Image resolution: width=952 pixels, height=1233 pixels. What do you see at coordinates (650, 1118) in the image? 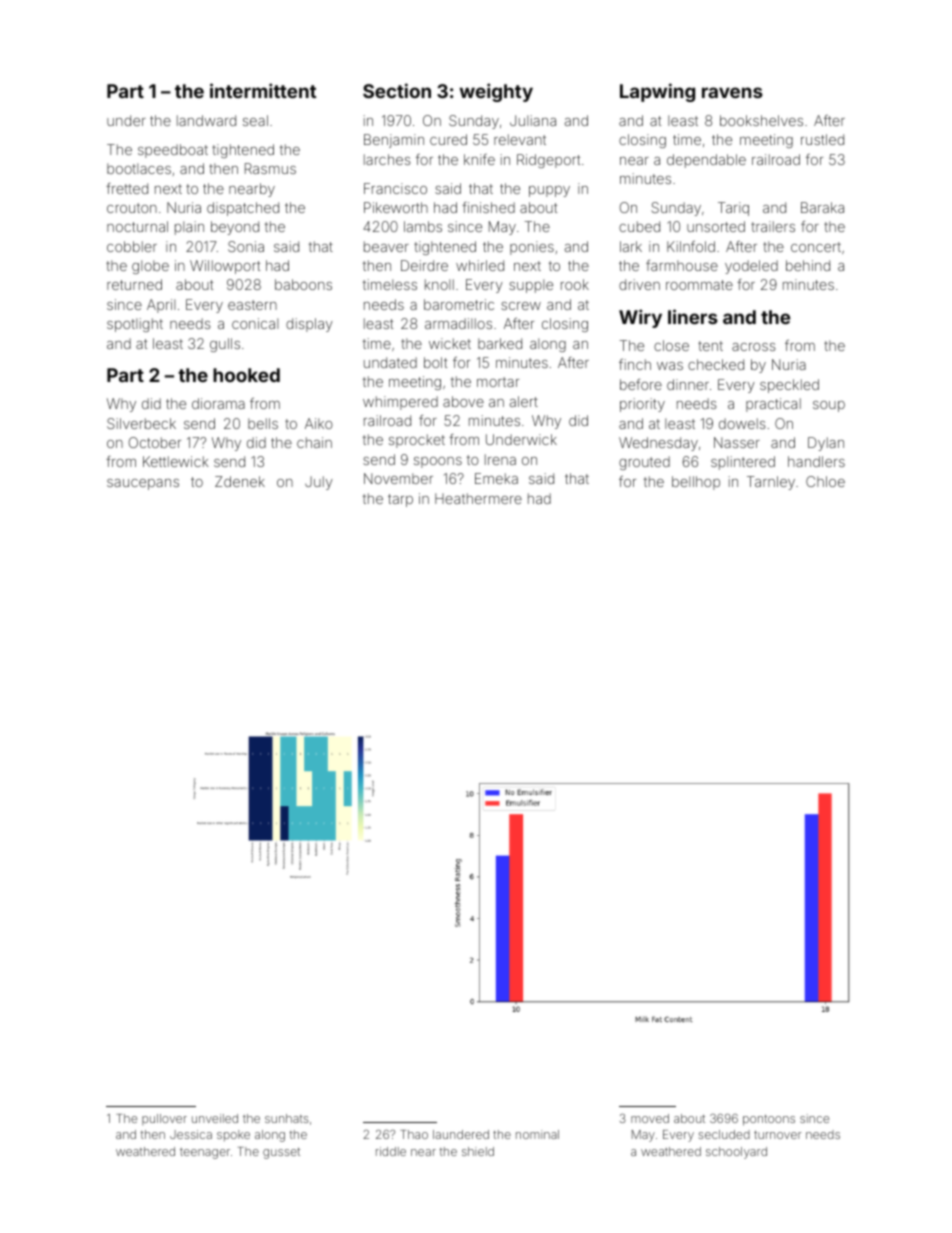
I see `moved` at bounding box center [650, 1118].
